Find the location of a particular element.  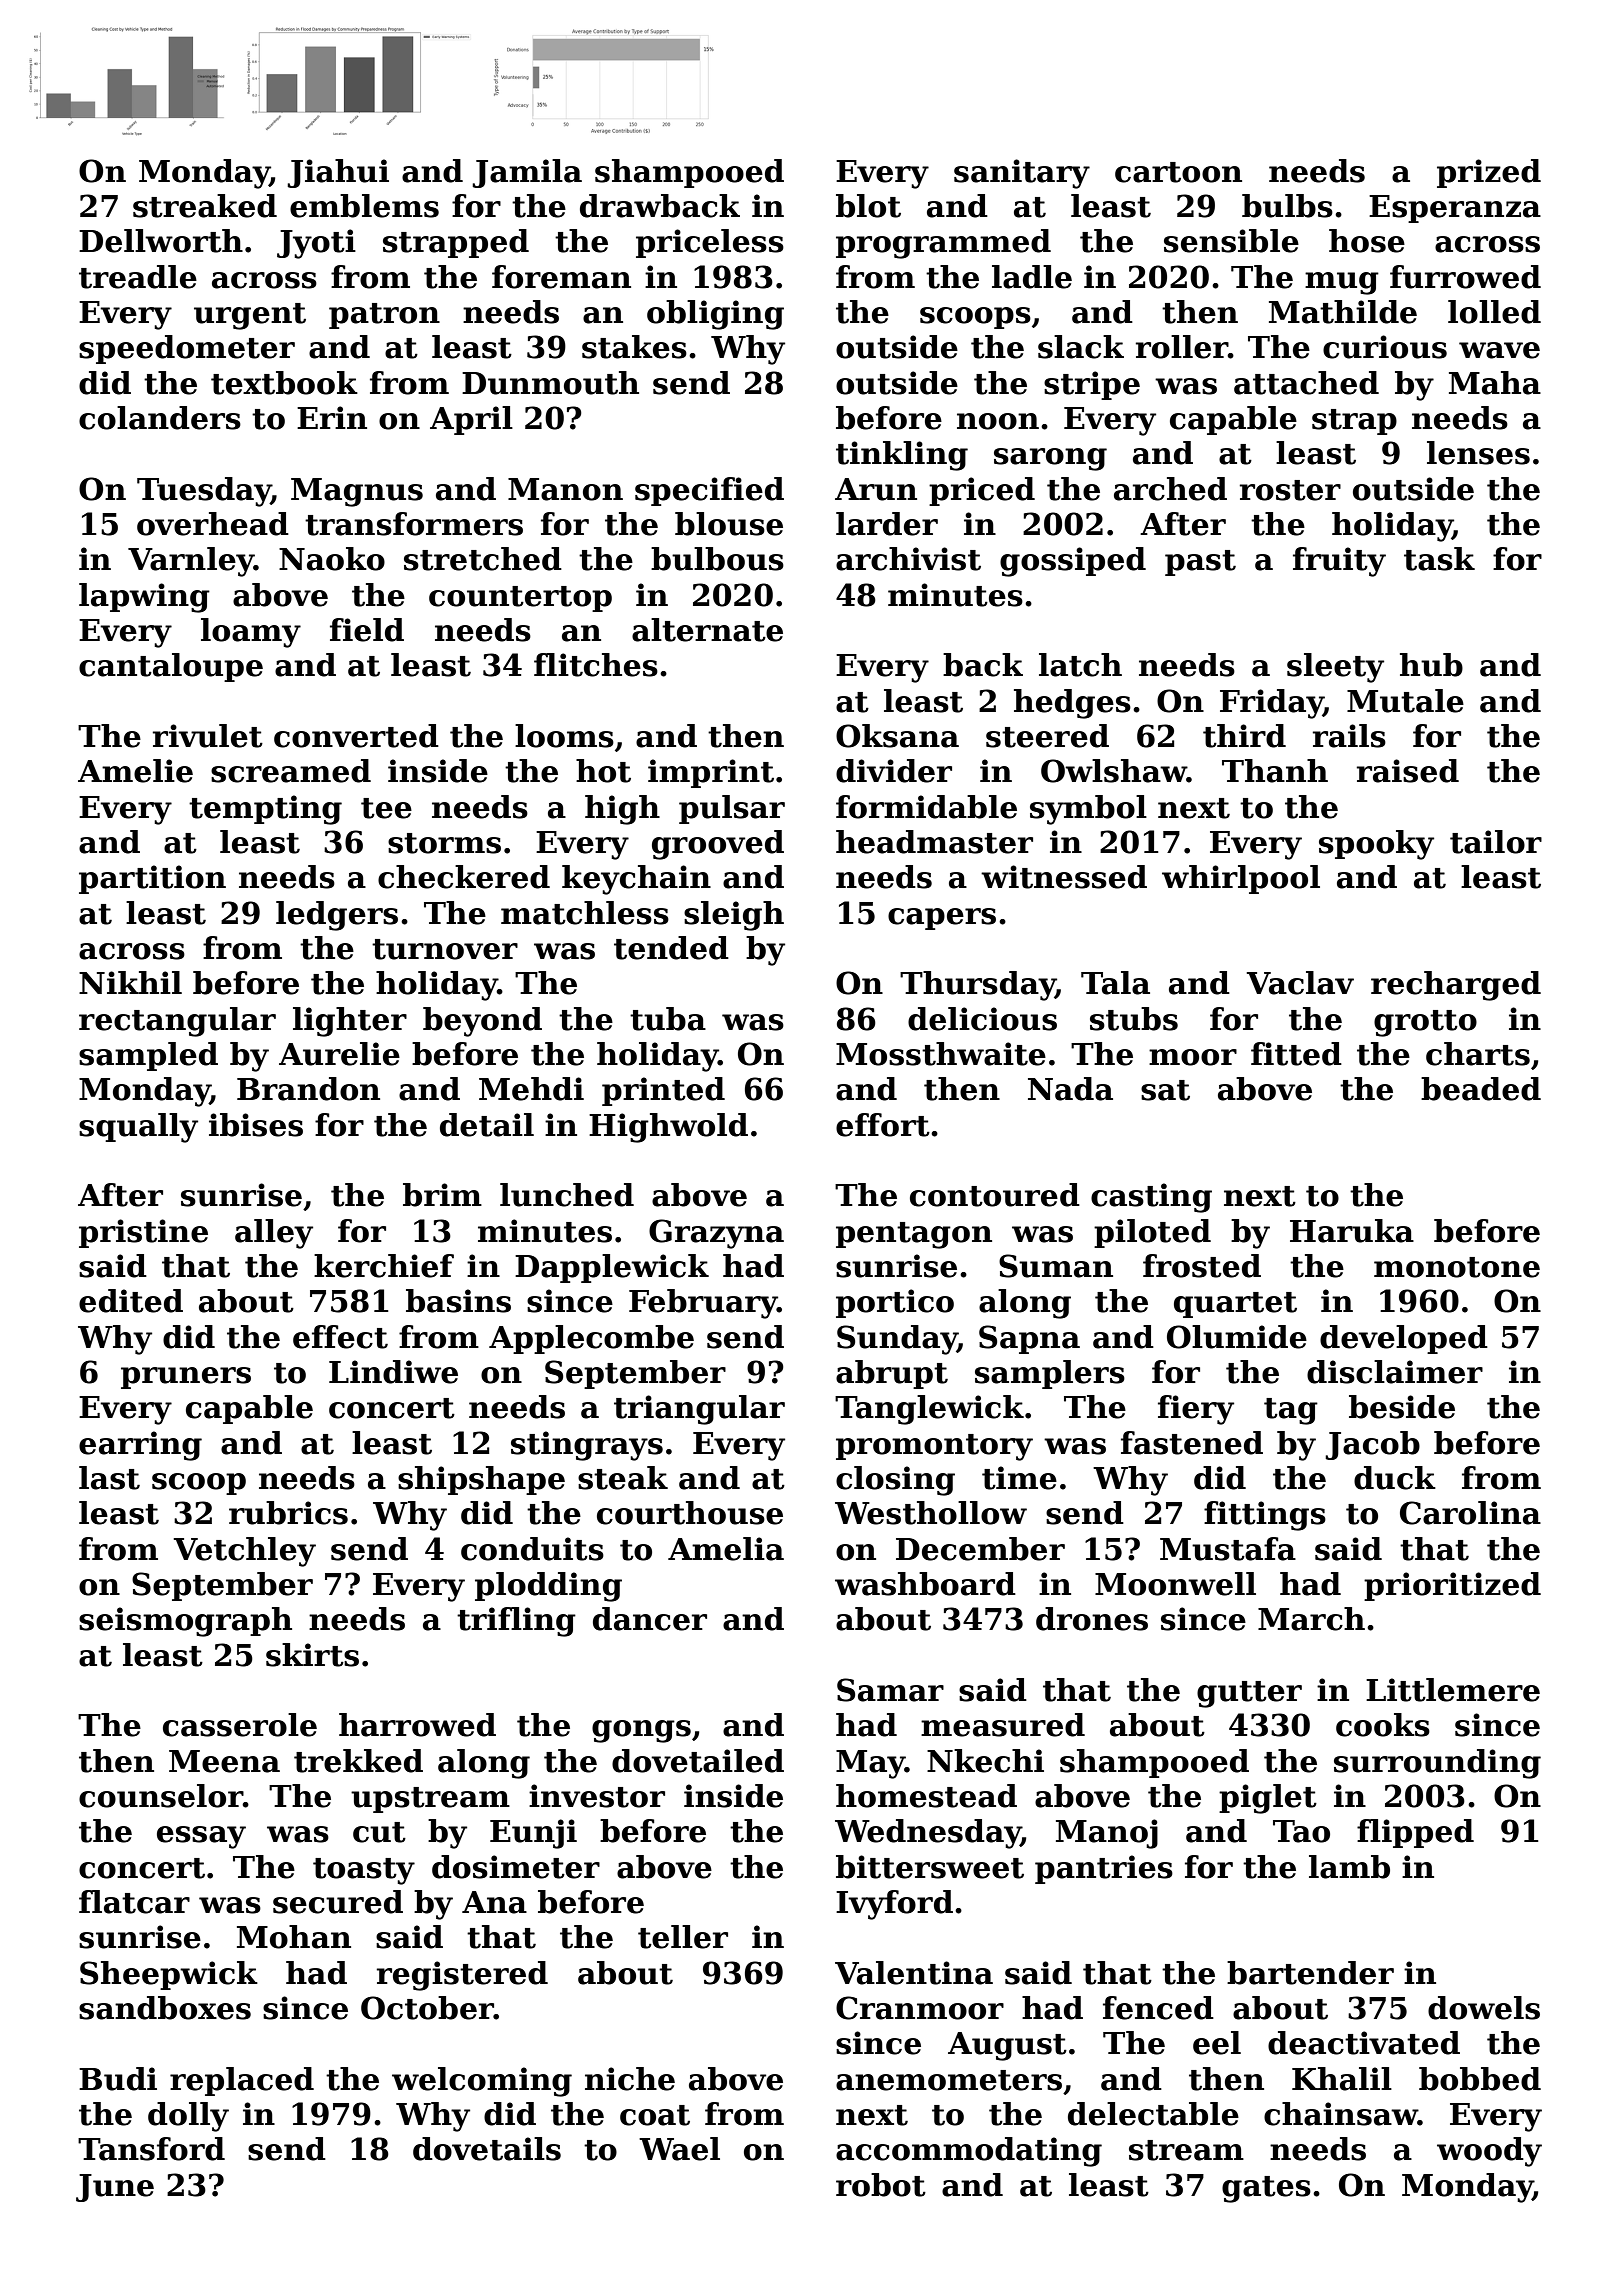

developed is located at coordinates (1404, 1339).
